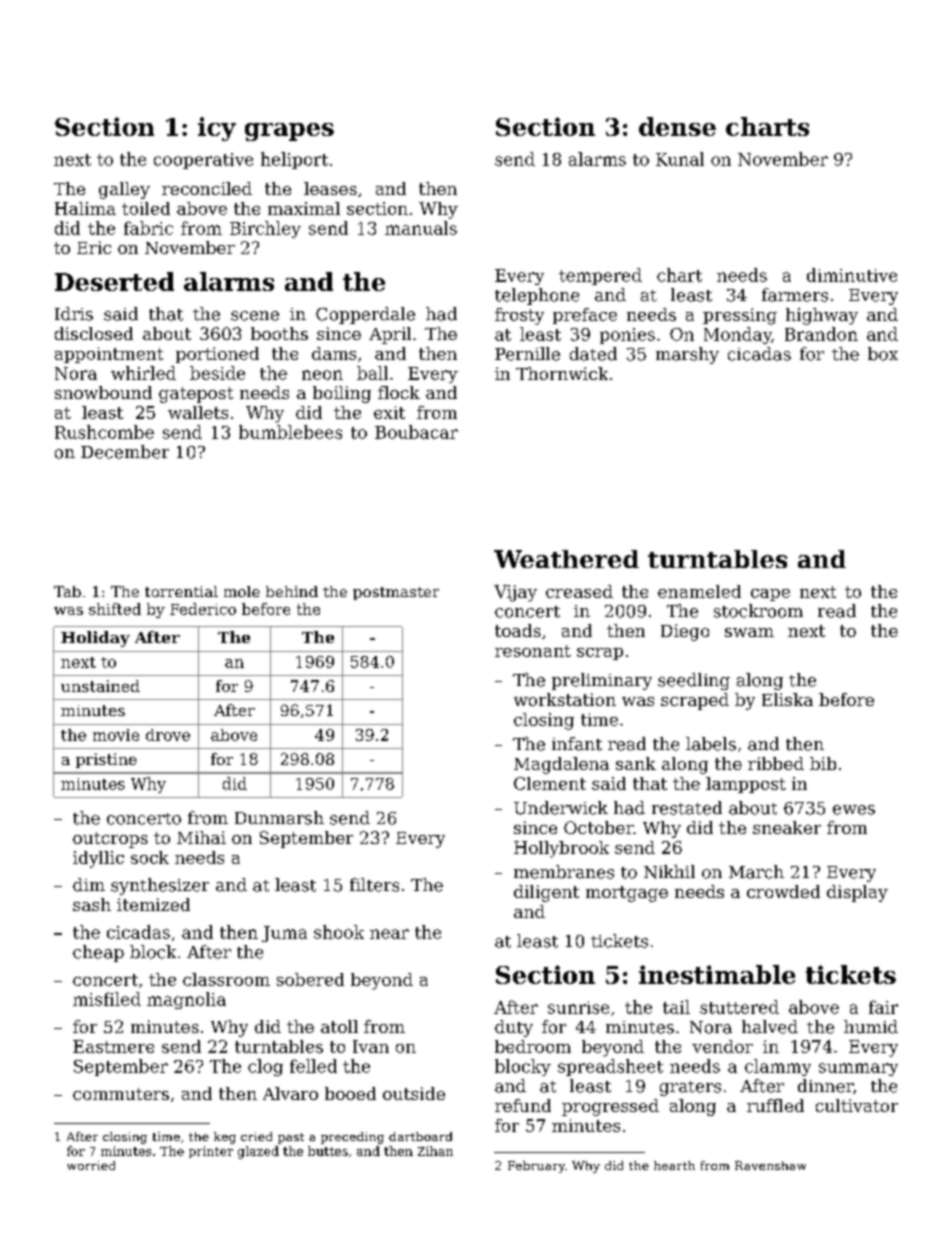 Image resolution: width=952 pixels, height=1233 pixels. What do you see at coordinates (289, 132) in the image?
I see `grapes` at bounding box center [289, 132].
